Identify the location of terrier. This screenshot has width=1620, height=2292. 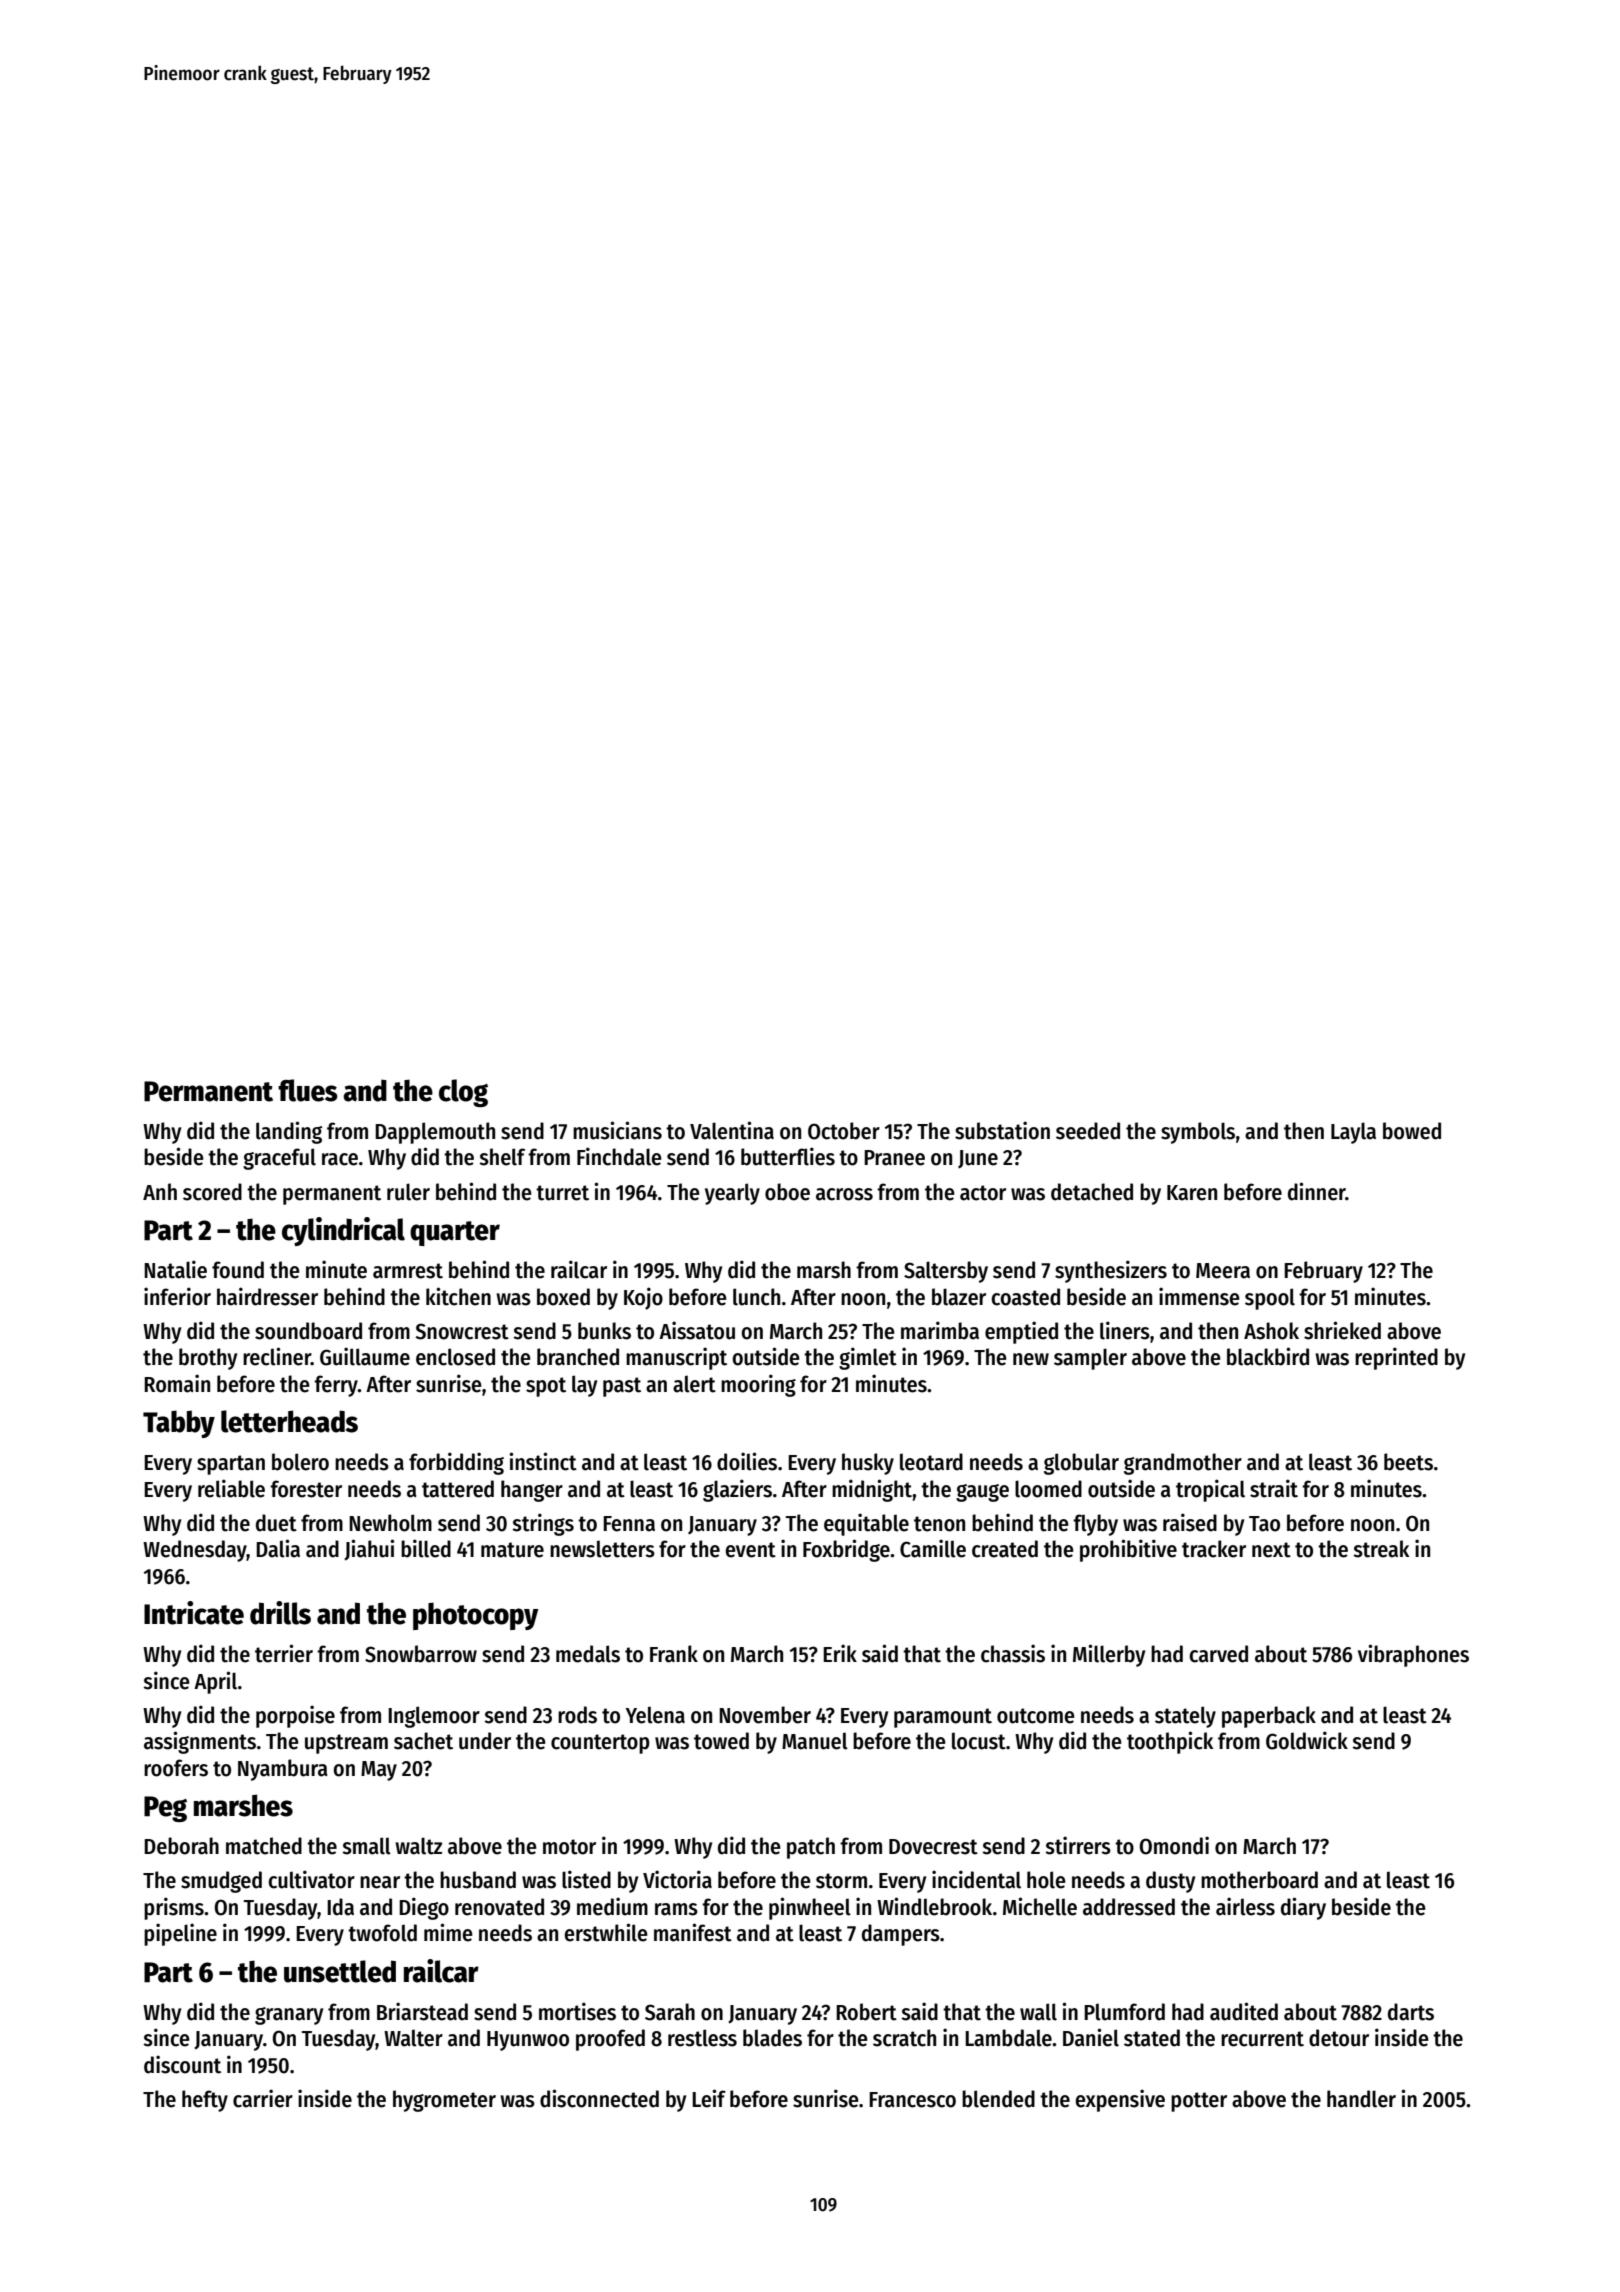
(284, 1653).
